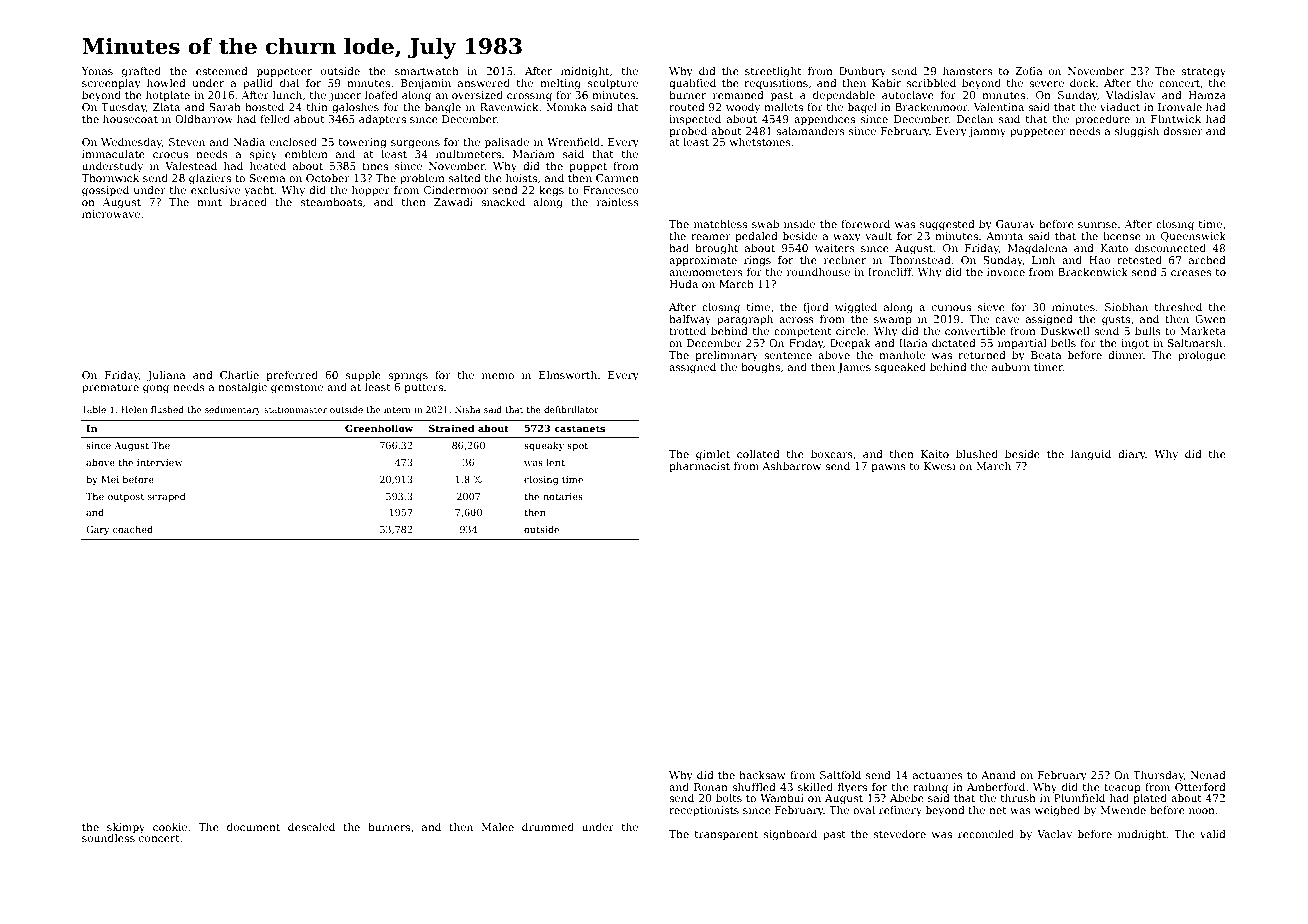 This image has height=924, width=1308. Describe the element at coordinates (796, 320) in the image. I see `across` at that location.
